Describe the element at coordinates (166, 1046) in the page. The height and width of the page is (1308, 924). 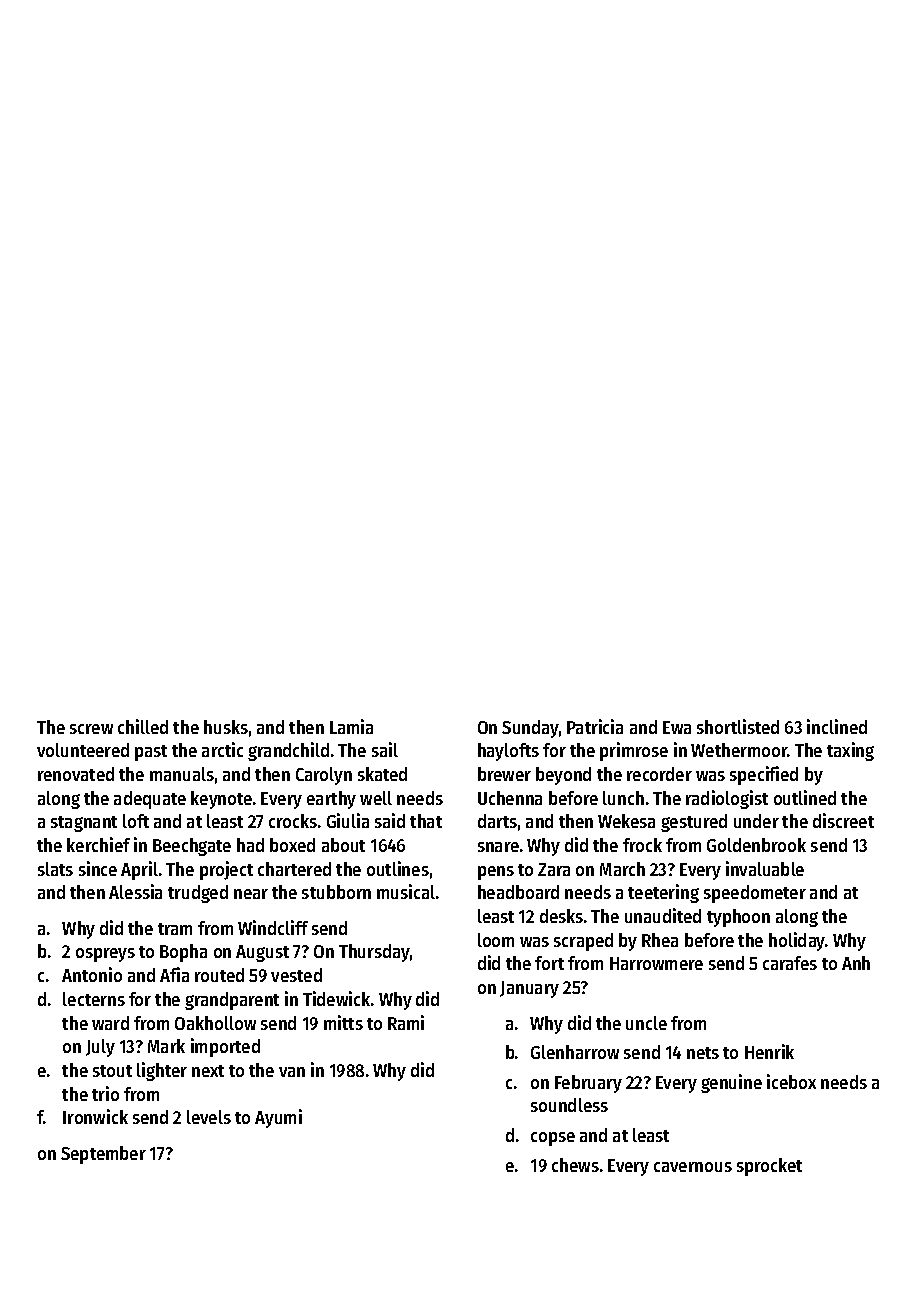
I see `Mark` at that location.
